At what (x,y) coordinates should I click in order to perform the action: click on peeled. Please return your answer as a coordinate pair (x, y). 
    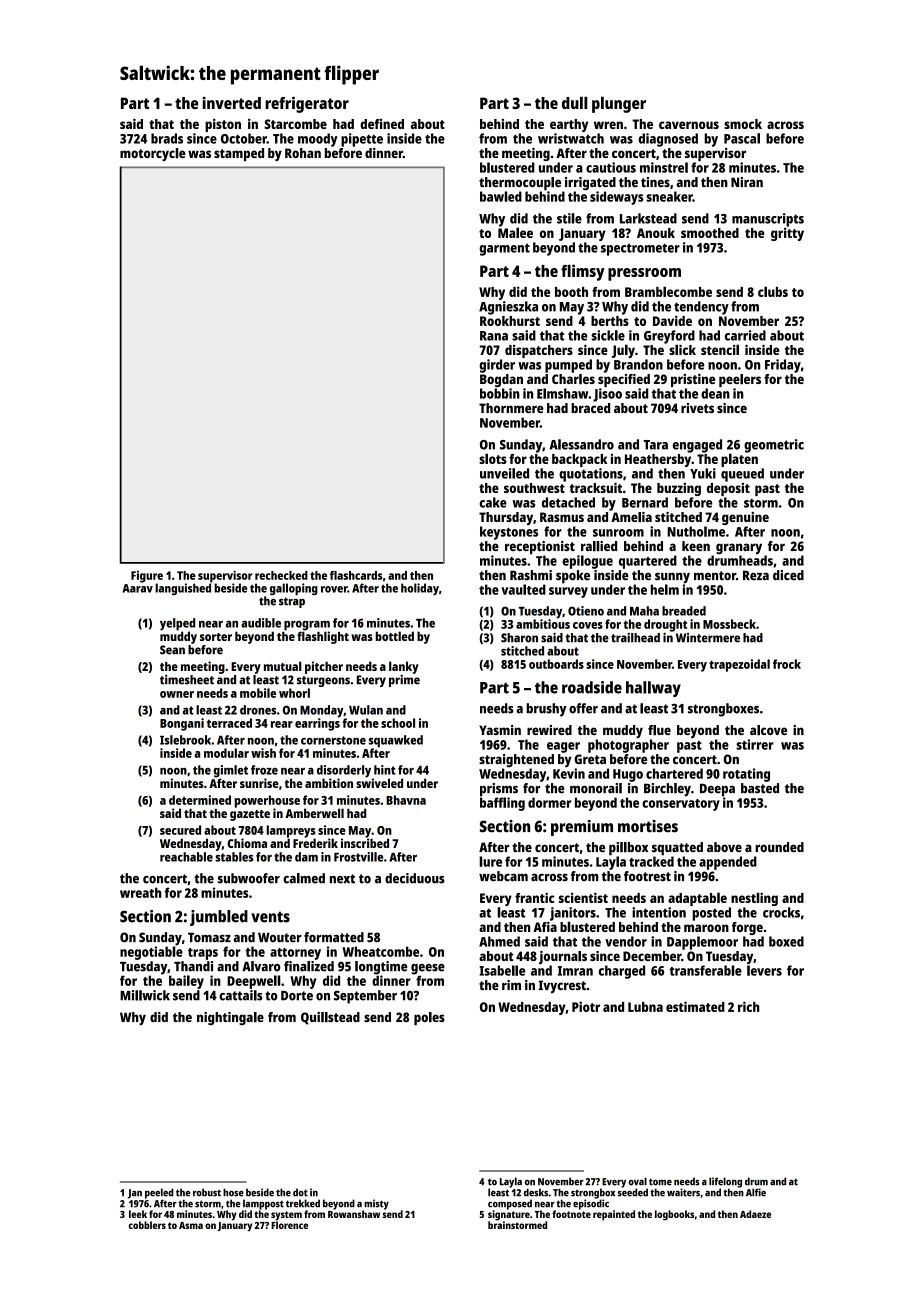
    Looking at the image, I should click on (159, 1193).
